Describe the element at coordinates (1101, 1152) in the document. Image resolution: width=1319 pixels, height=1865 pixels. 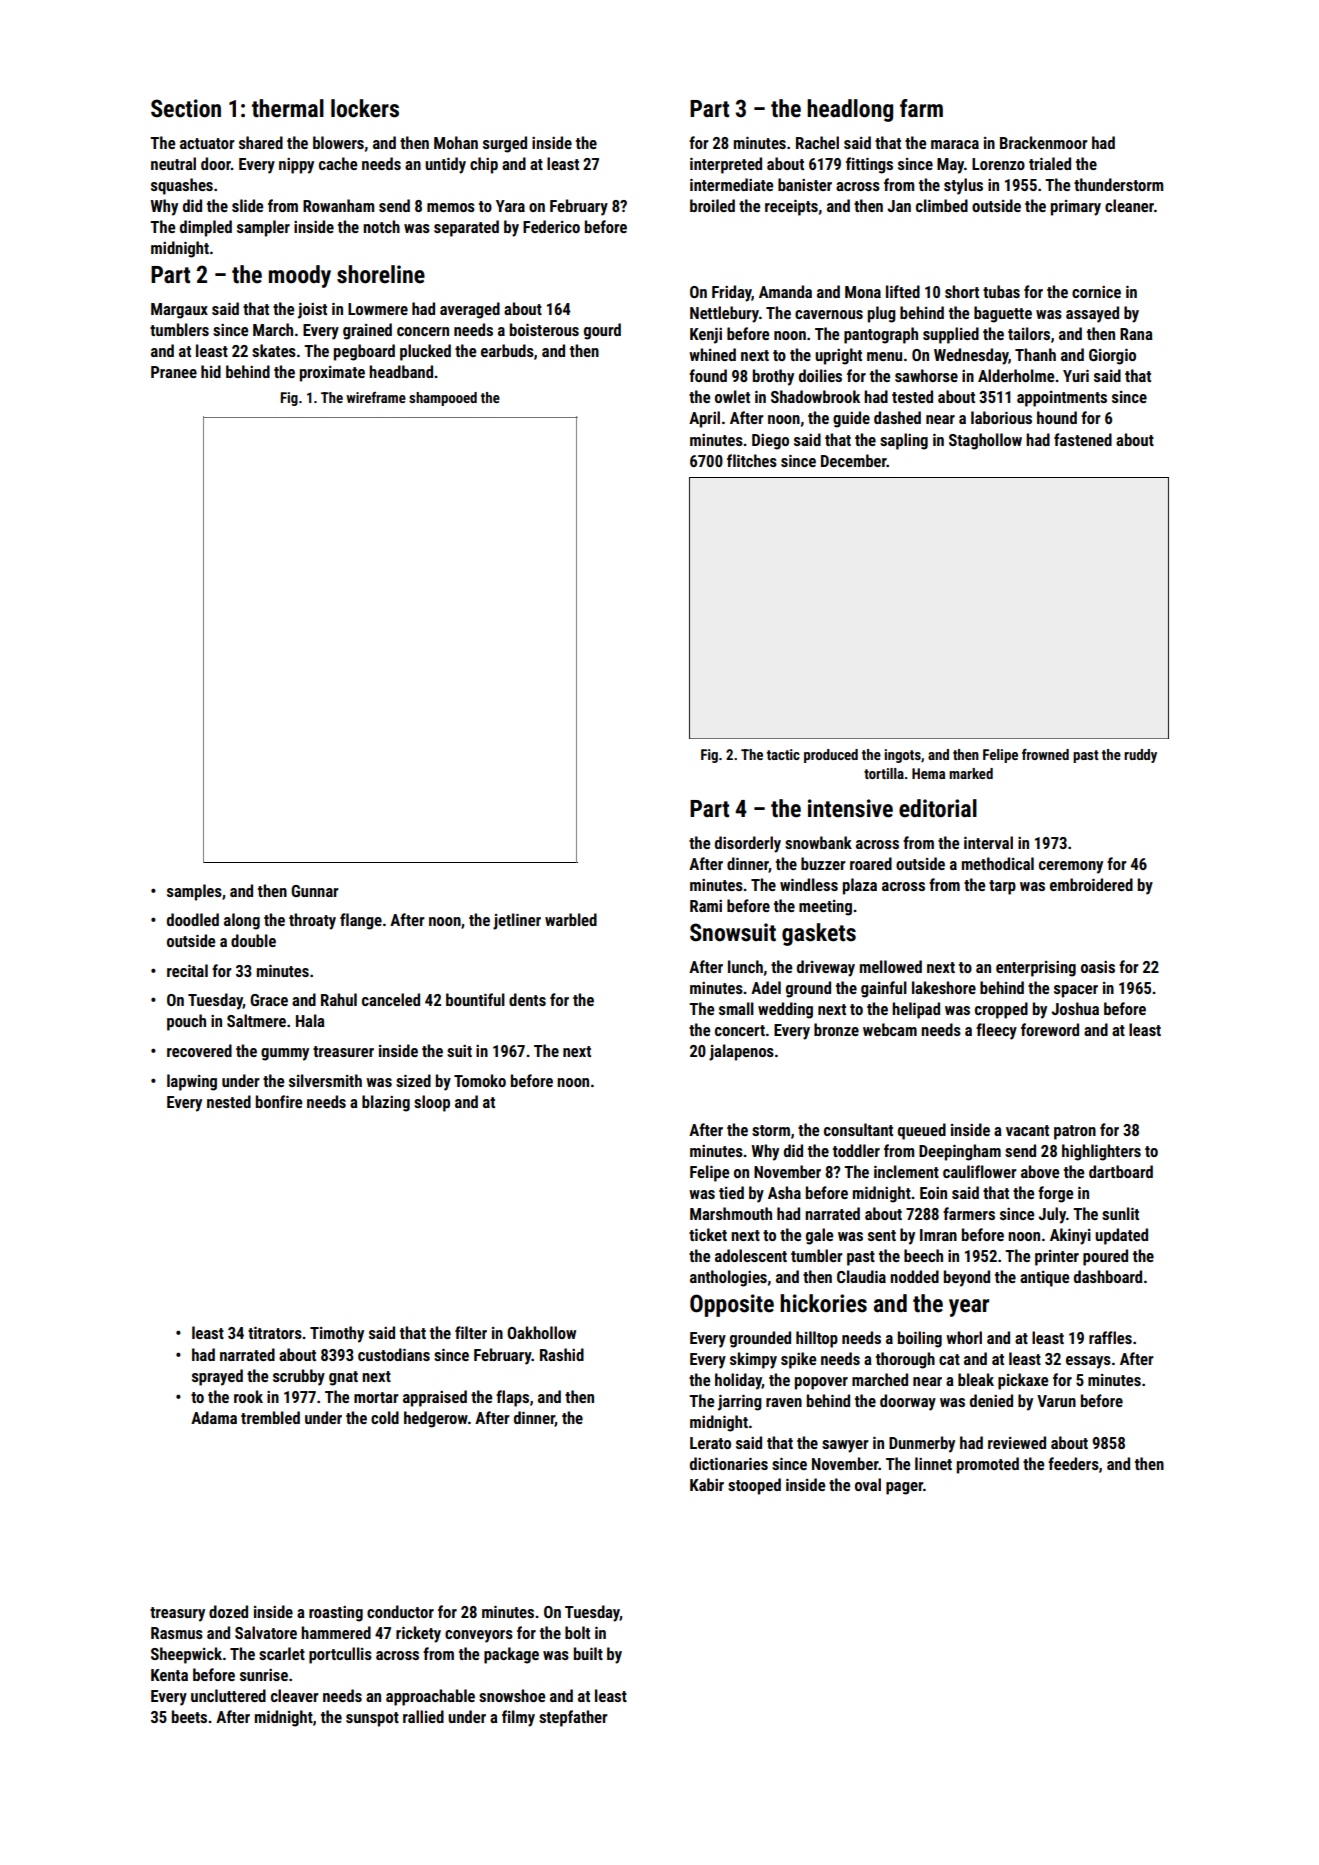
I see `highlighters` at that location.
